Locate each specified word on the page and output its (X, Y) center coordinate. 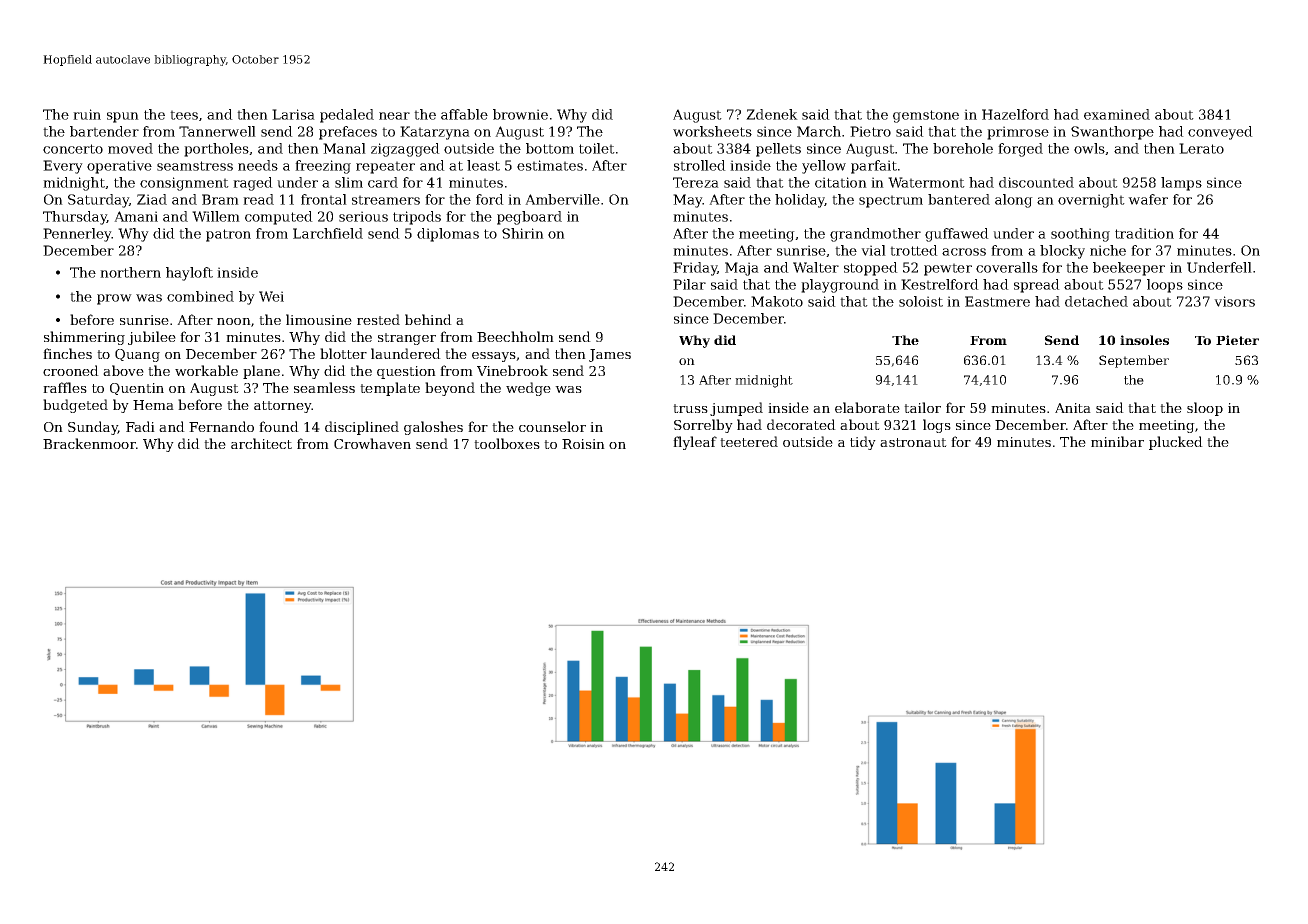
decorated (801, 424)
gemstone (926, 116)
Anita (1073, 408)
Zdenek (772, 114)
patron (228, 235)
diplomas (448, 235)
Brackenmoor (89, 443)
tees (184, 115)
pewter (948, 269)
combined (200, 296)
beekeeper (1129, 269)
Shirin (523, 233)
